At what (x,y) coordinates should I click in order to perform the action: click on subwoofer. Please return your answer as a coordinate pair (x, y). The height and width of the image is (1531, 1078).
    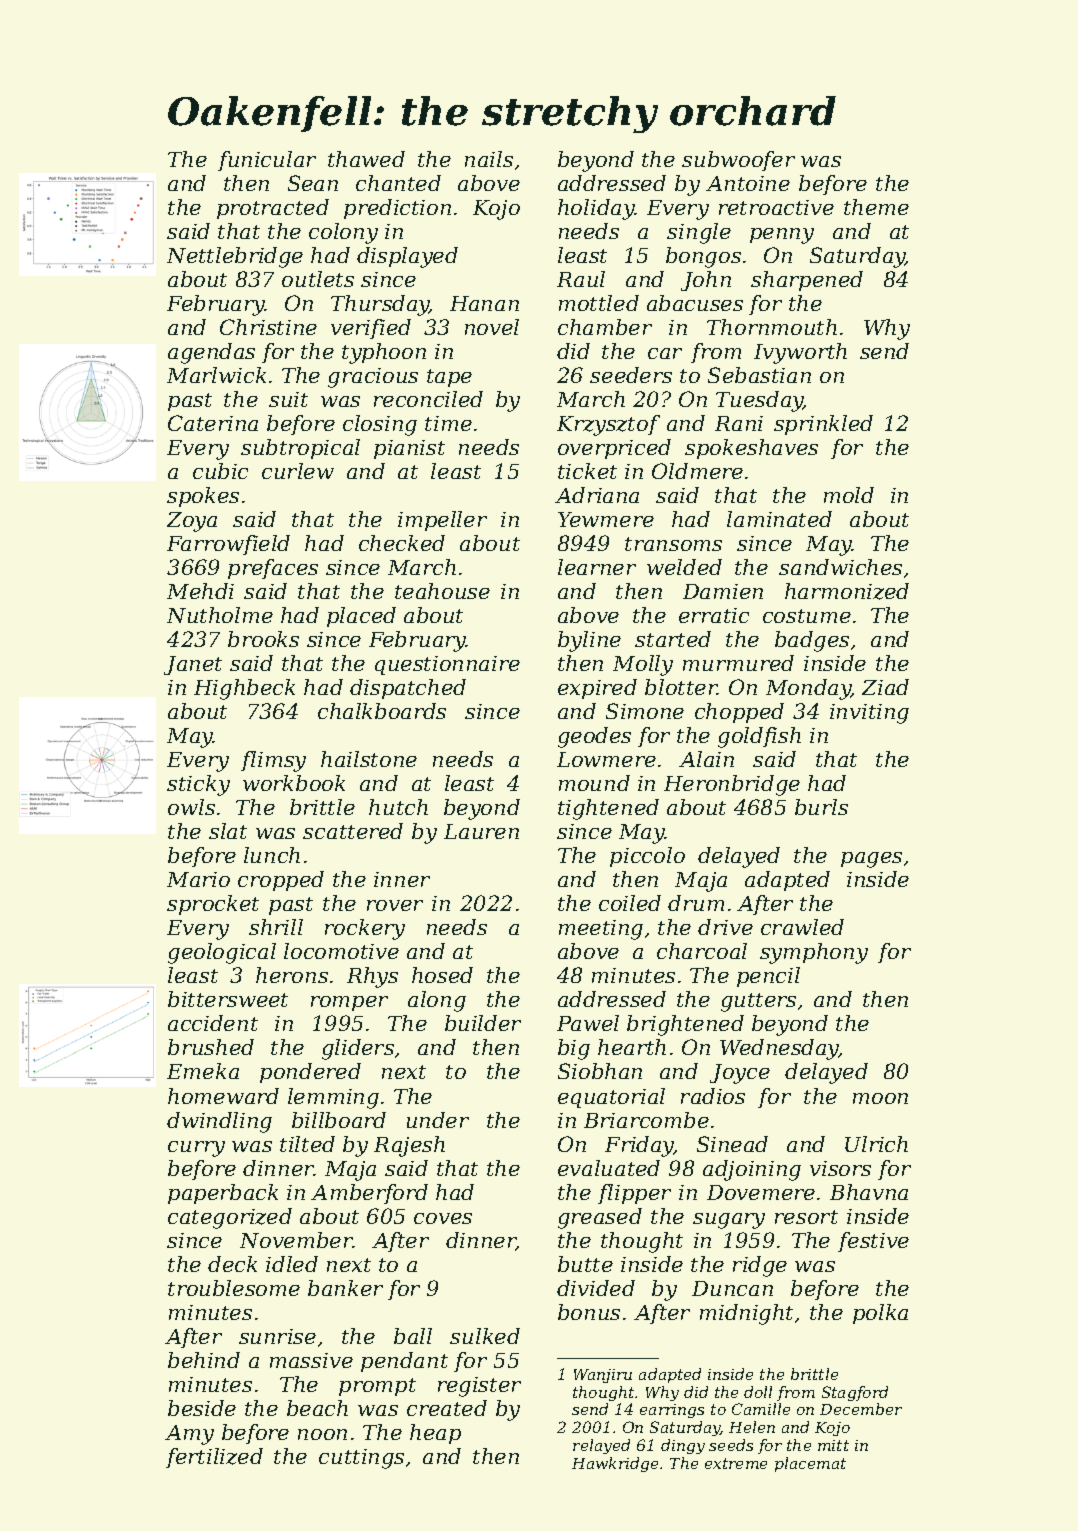
    Looking at the image, I should click on (738, 161).
